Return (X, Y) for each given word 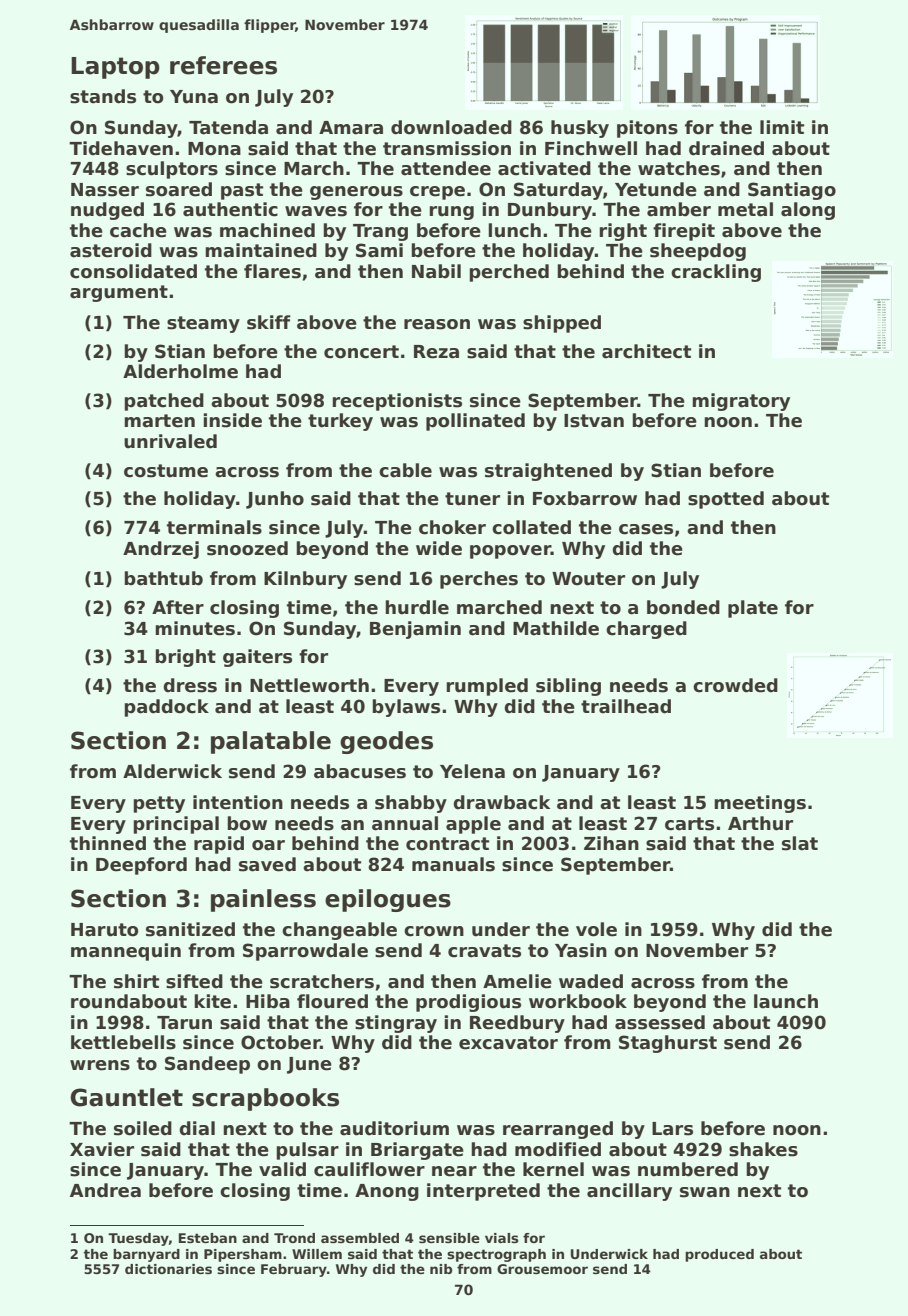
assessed (660, 1022)
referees (223, 65)
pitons (647, 129)
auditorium (394, 1128)
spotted (726, 500)
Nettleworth (309, 685)
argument (119, 293)
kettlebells (123, 1042)
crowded (735, 685)
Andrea (105, 1190)
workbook (578, 1001)
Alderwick (172, 771)
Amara (351, 128)
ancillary (629, 1192)
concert (361, 352)
